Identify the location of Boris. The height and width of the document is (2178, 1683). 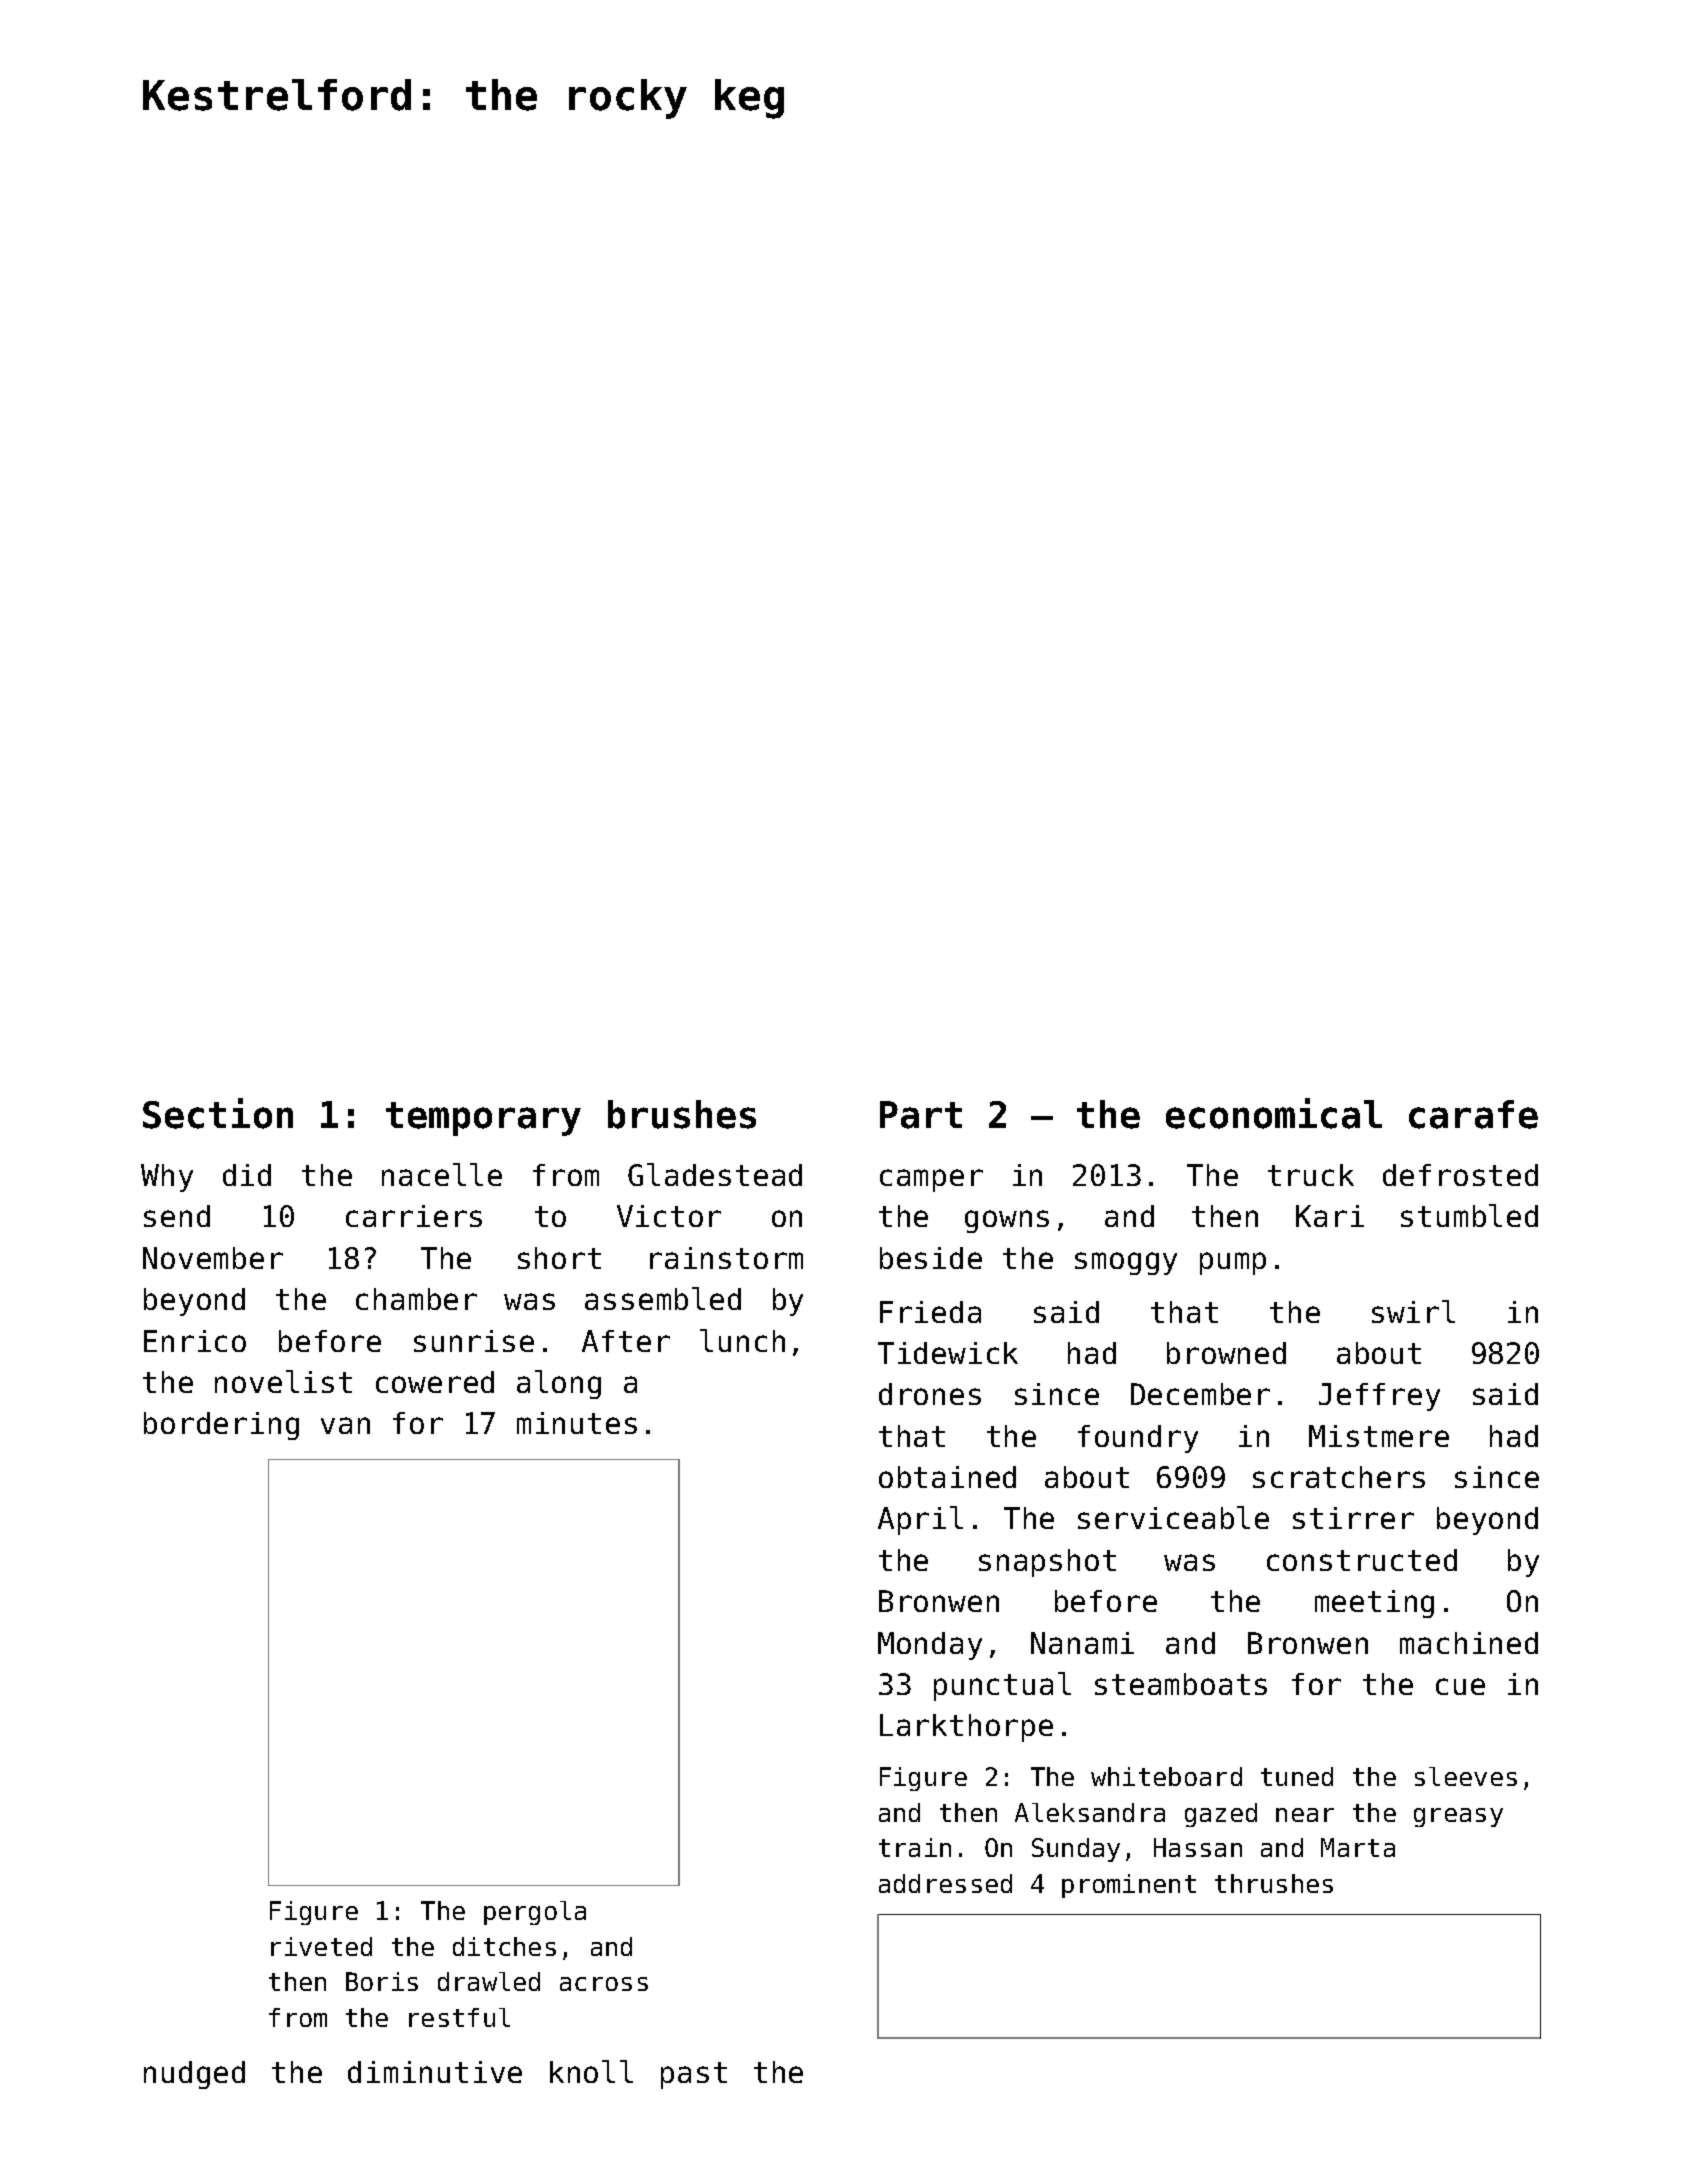
(382, 1981).
